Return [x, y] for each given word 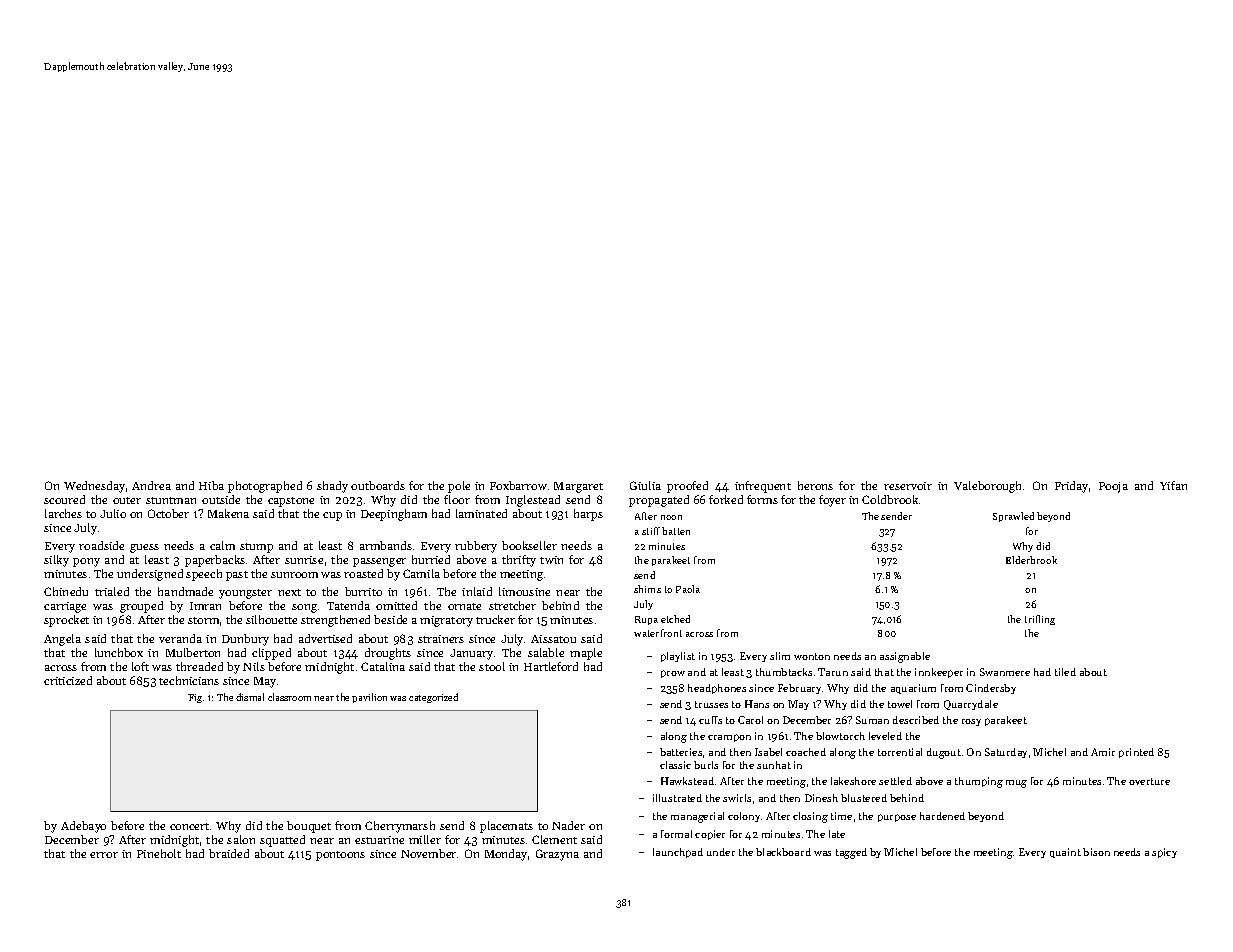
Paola [688, 589]
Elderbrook [1031, 560]
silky [56, 561]
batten [676, 531]
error [104, 855]
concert [189, 826]
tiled [1065, 672]
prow [673, 674]
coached [806, 752]
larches [63, 513]
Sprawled [1013, 517]
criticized [68, 680]
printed [1136, 753]
